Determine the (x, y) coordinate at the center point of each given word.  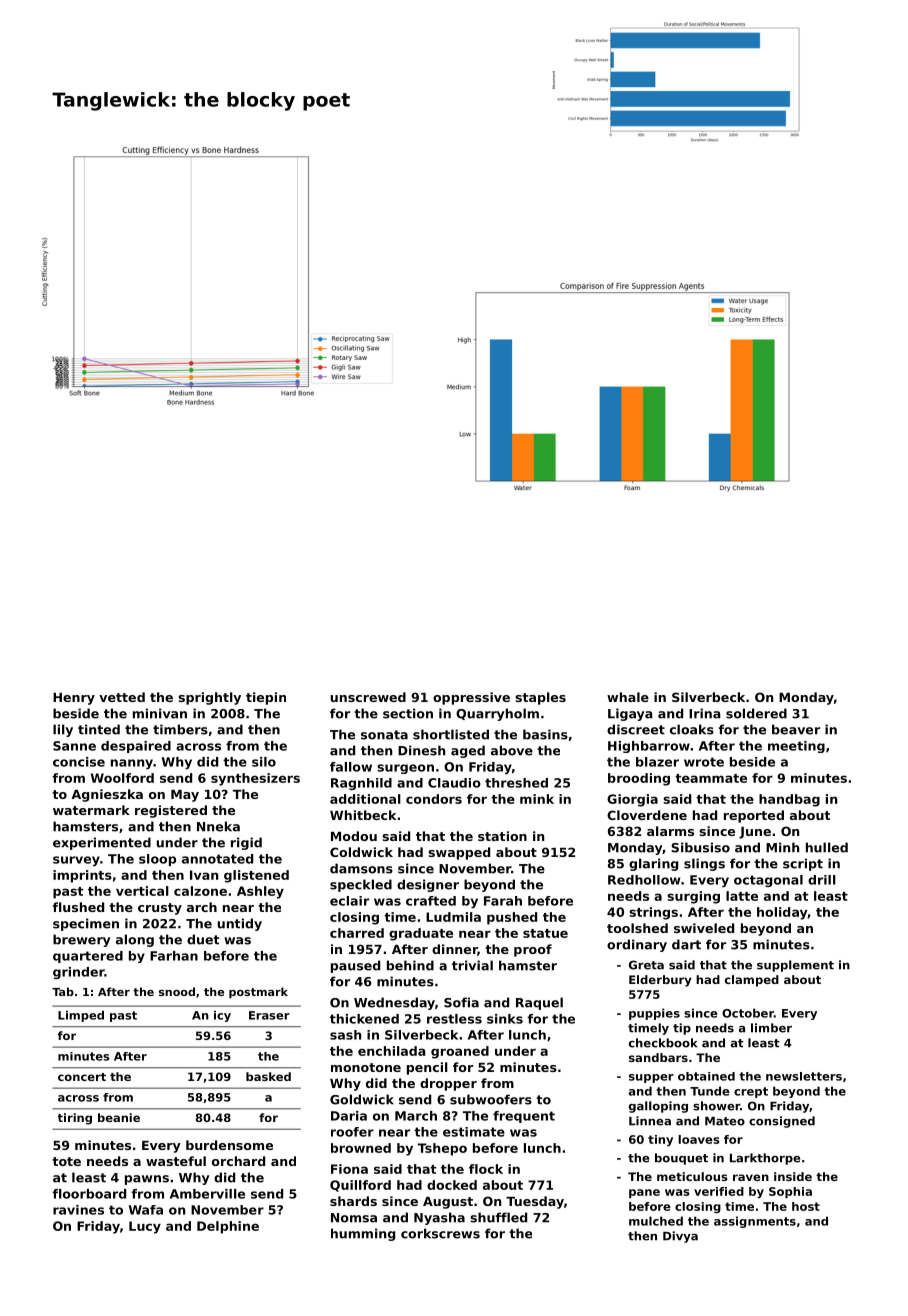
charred (357, 933)
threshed (516, 783)
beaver (796, 729)
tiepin (266, 698)
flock (486, 1169)
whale (628, 697)
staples (540, 698)
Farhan (174, 956)
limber (771, 1028)
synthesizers (255, 779)
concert (82, 1077)
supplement (795, 966)
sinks (505, 1019)
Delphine (228, 1227)
